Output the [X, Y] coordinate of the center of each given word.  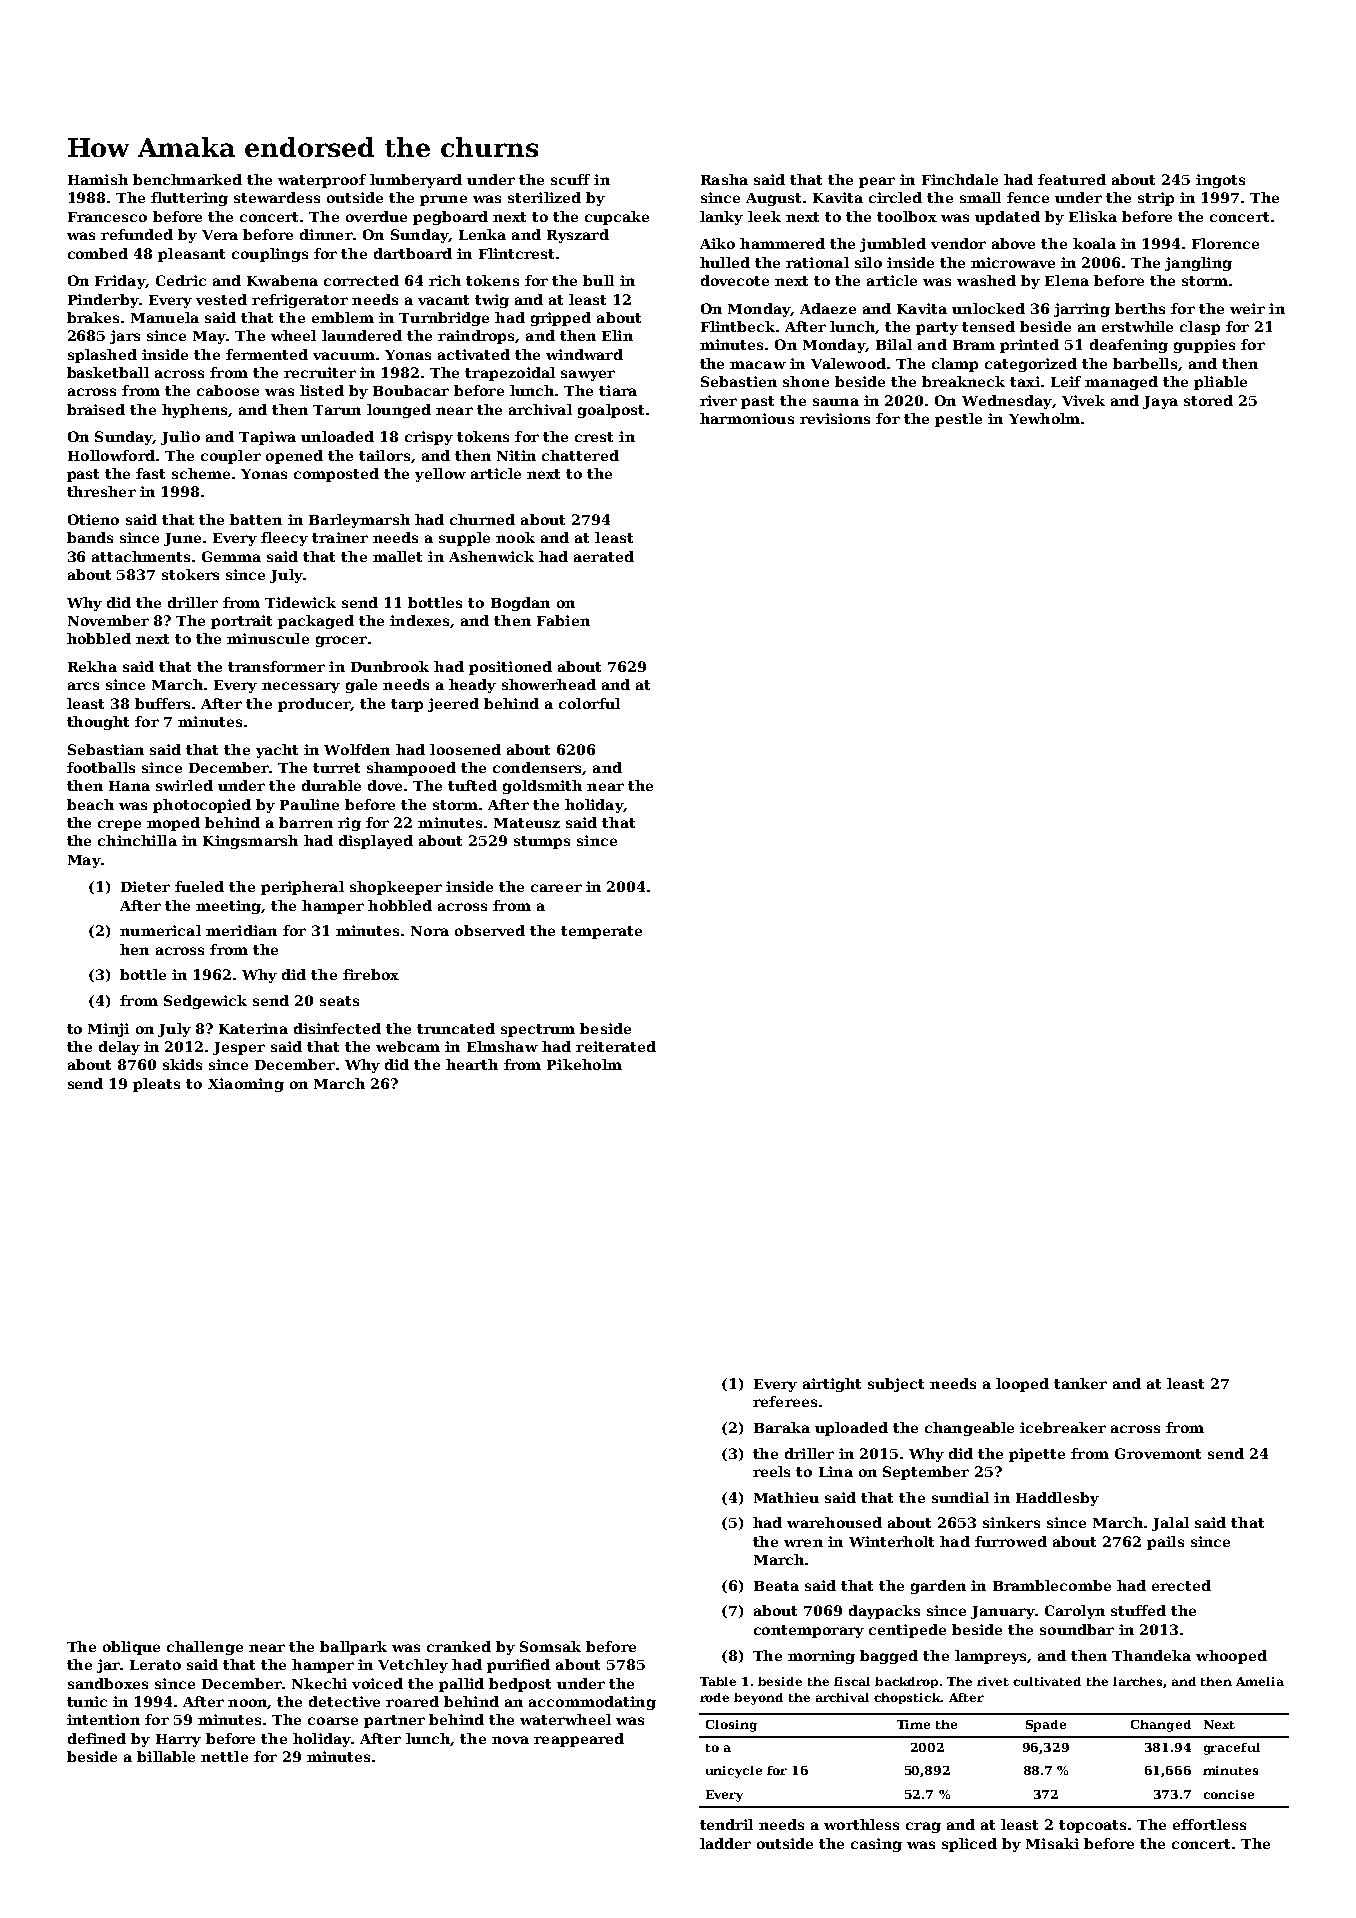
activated [474, 354]
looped [1022, 1385]
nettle [224, 1756]
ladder [725, 1843]
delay [119, 1048]
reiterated [616, 1046]
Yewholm [1044, 418]
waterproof [322, 181]
